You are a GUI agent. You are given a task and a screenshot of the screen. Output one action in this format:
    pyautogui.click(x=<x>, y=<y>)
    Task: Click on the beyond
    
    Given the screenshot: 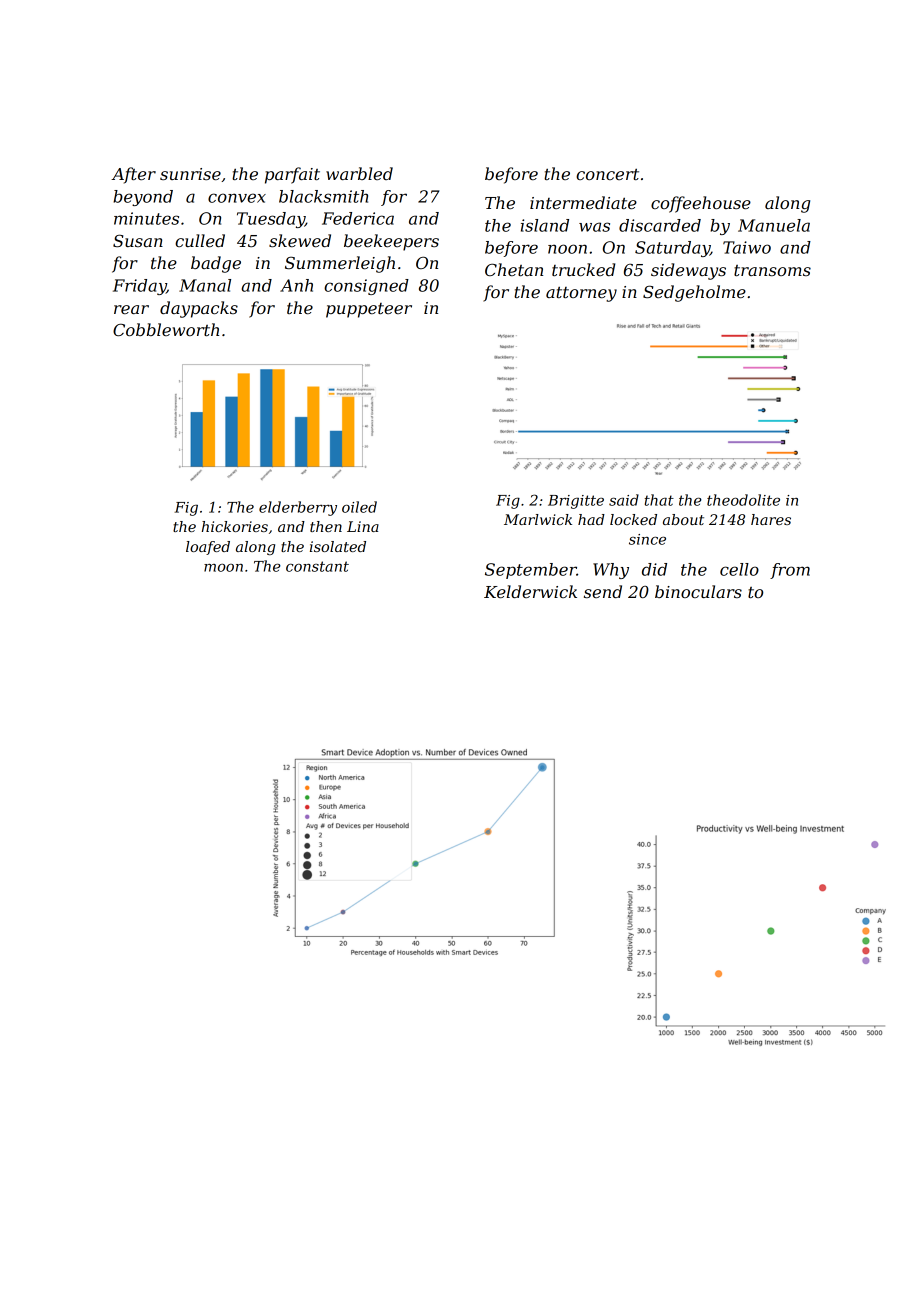 What is the action you would take?
    pyautogui.click(x=143, y=198)
